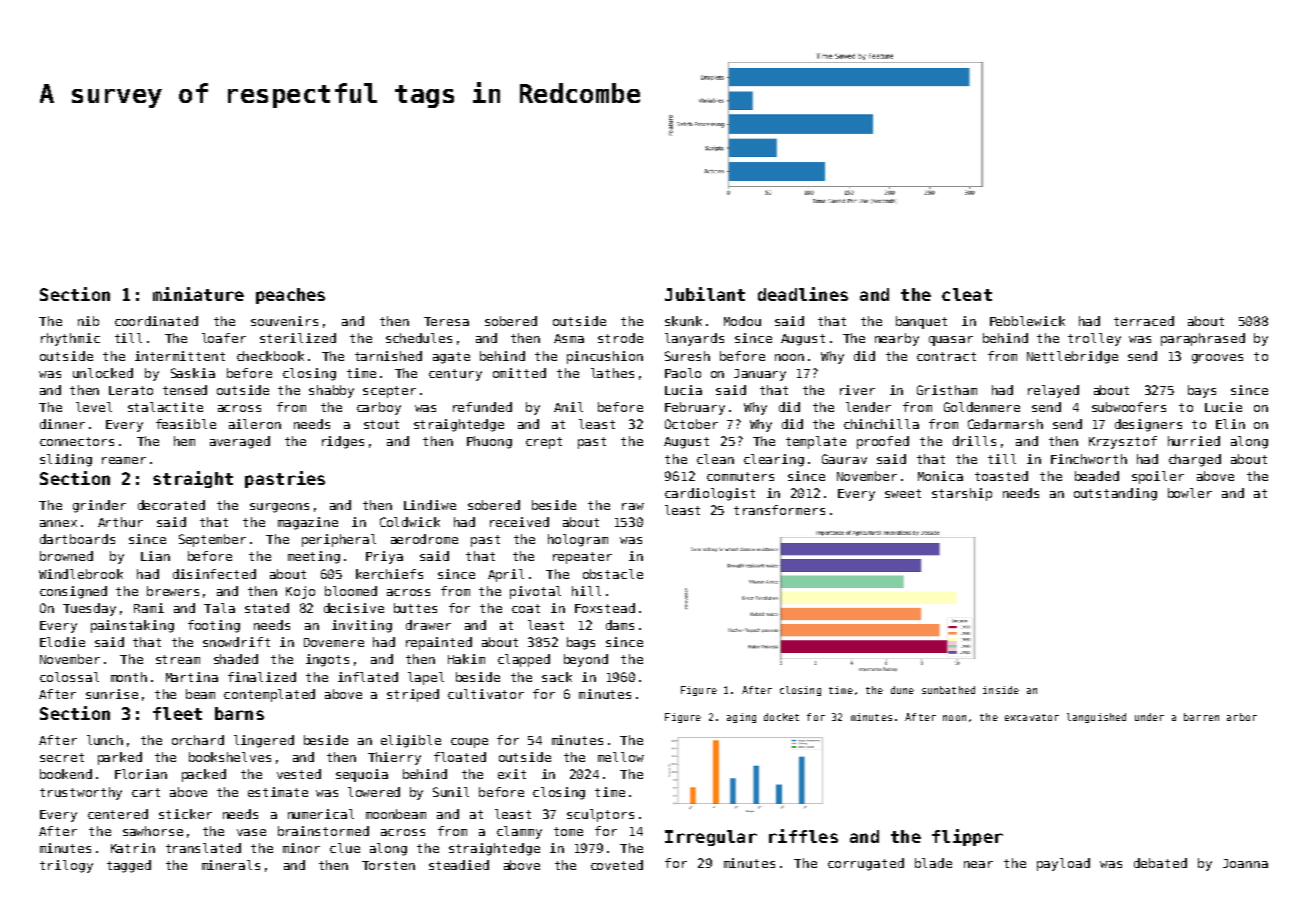 This document has height=924, width=1308. What do you see at coordinates (742, 321) in the document?
I see `Modou` at bounding box center [742, 321].
